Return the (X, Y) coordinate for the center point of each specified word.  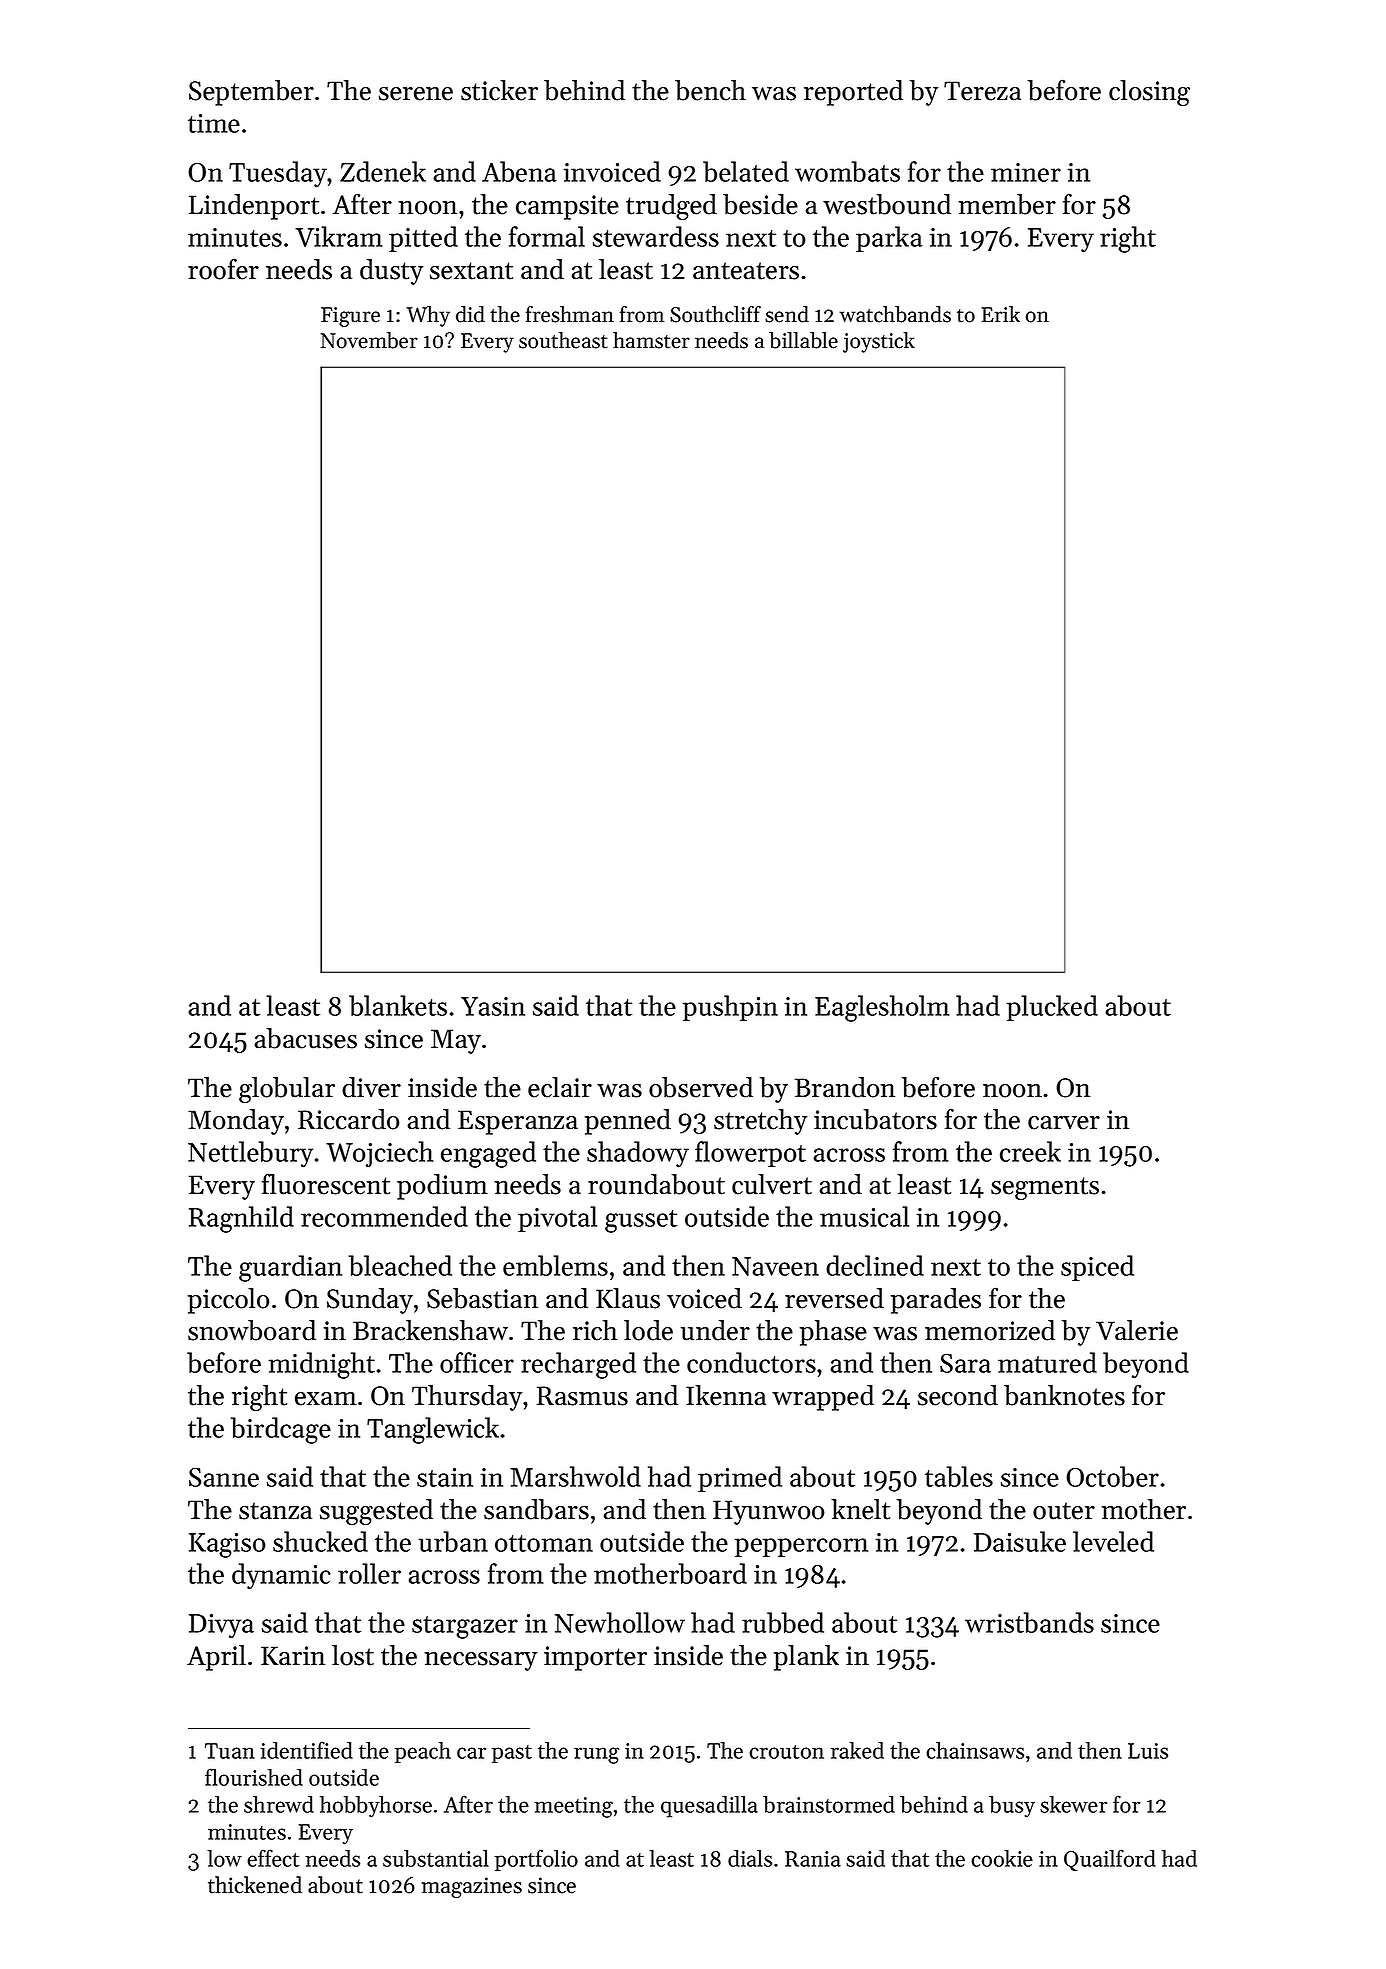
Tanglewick (433, 1430)
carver (1064, 1123)
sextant (471, 271)
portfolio (536, 1860)
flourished (254, 1777)
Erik (1000, 314)
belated (746, 171)
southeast (563, 340)
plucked (1052, 1008)
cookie (1002, 1858)
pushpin (730, 1008)
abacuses (305, 1038)
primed (740, 1479)
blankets (398, 1005)
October (1112, 1476)
